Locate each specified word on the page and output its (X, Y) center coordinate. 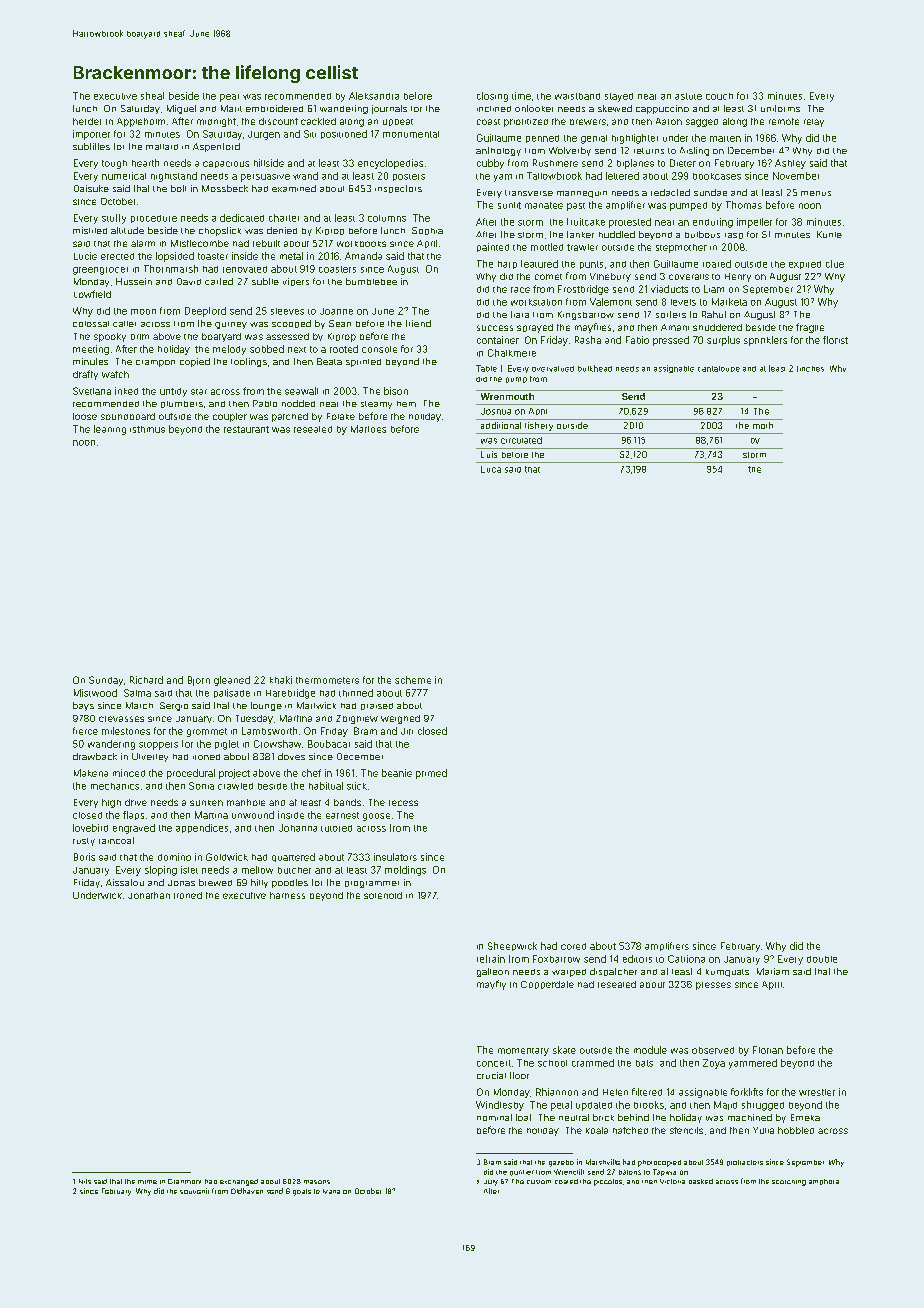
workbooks (361, 244)
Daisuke (91, 188)
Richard (146, 680)
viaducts (669, 289)
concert (494, 1063)
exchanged (239, 1182)
